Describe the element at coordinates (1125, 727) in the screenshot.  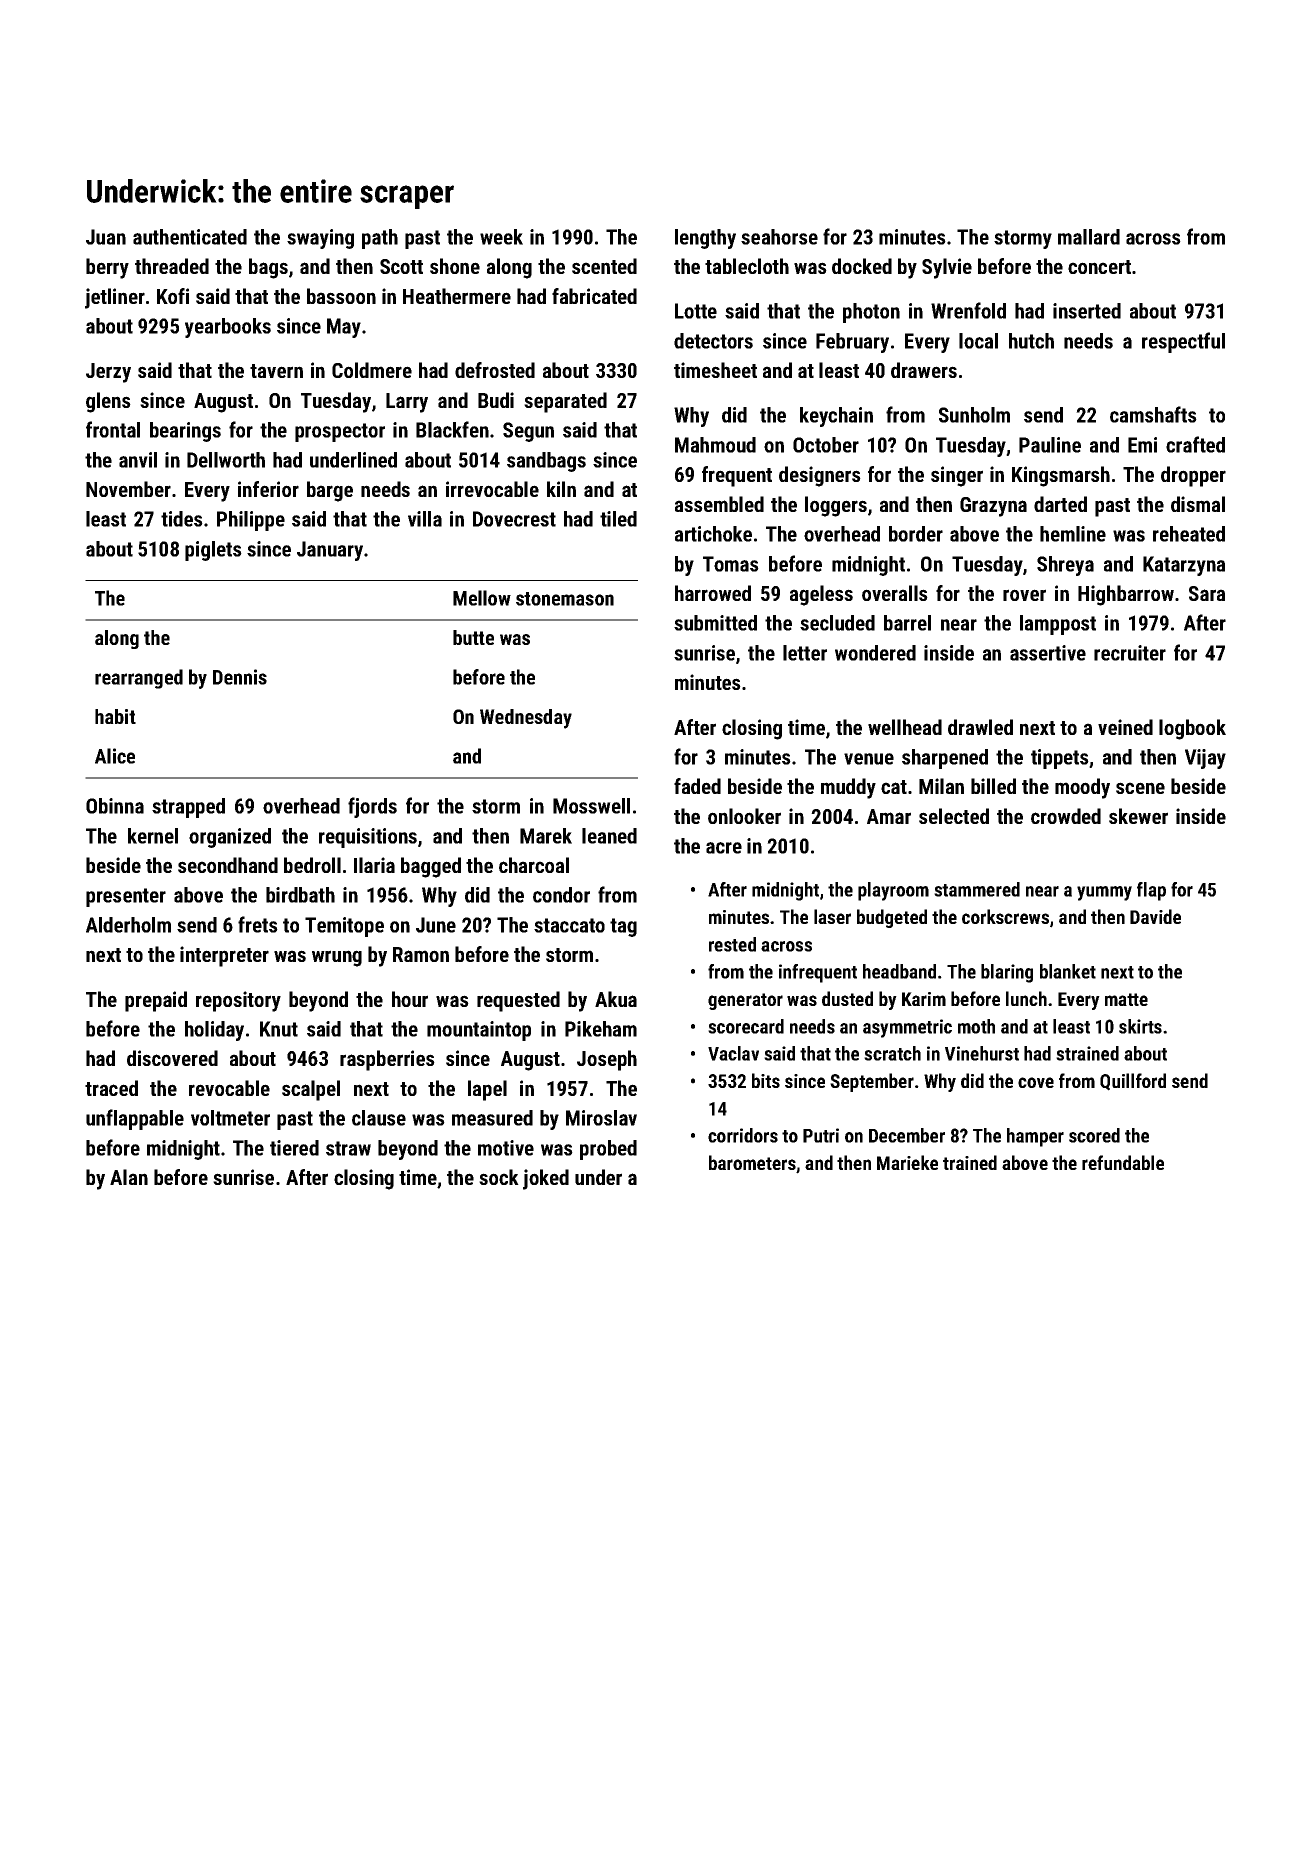
I see `veined` at that location.
